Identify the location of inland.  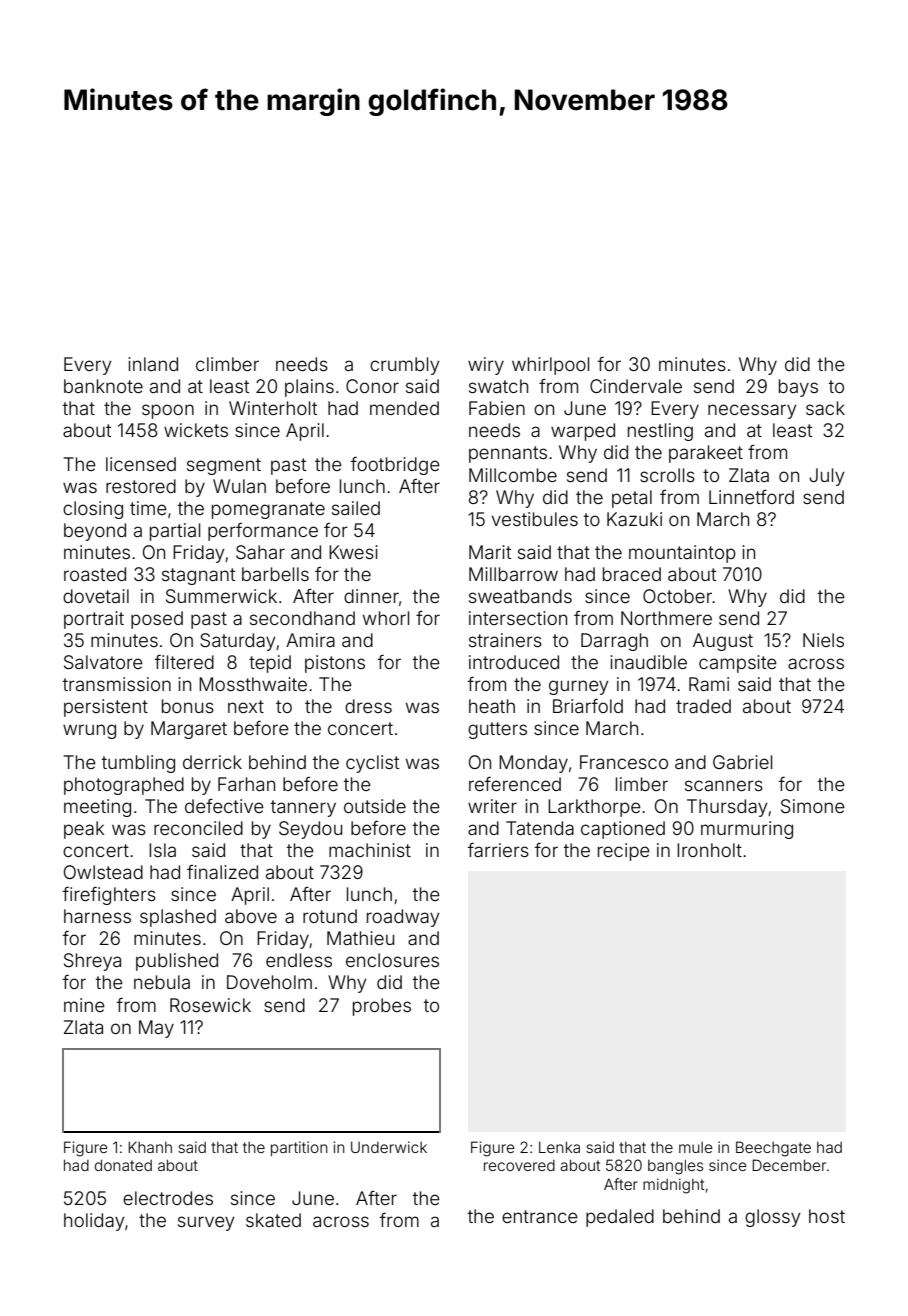
(153, 364).
